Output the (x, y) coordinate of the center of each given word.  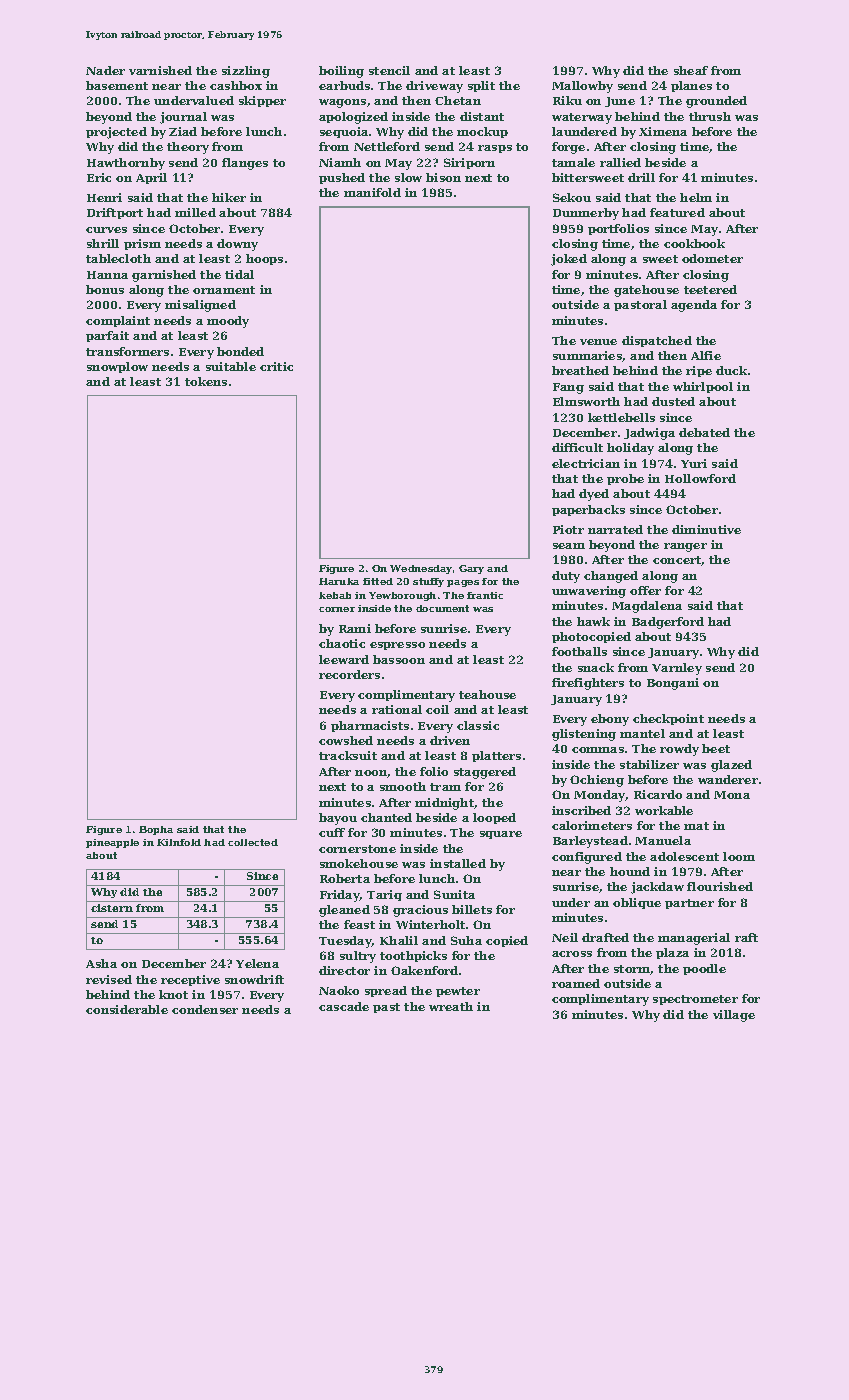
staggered (485, 773)
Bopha (156, 830)
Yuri (694, 463)
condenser (205, 1009)
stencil (389, 70)
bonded (240, 351)
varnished (160, 70)
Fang (568, 388)
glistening (584, 735)
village (734, 1016)
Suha (466, 940)
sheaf (691, 70)
